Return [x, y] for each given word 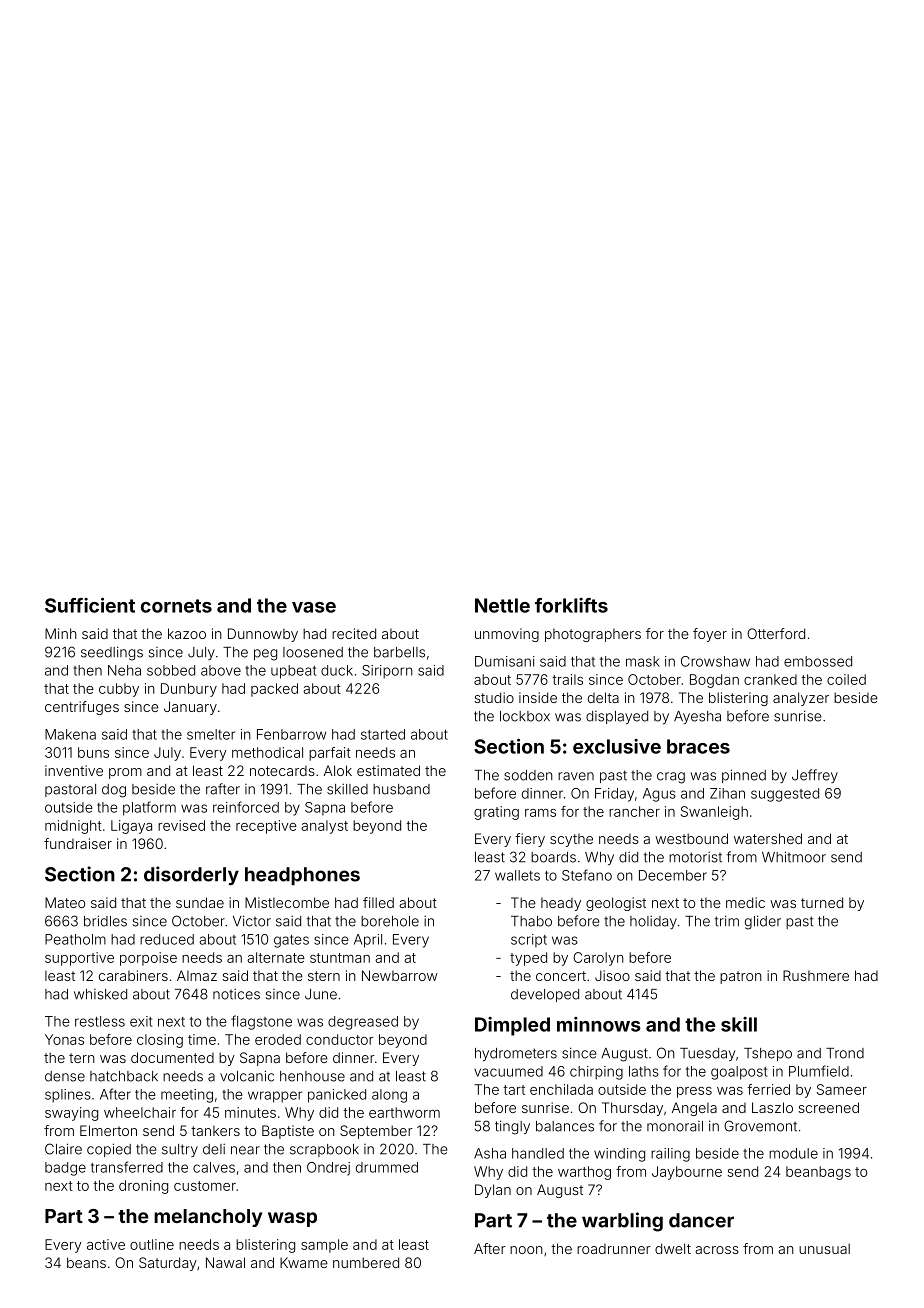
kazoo [187, 633]
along [389, 1096]
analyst [324, 827]
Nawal [225, 1262]
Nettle [502, 605]
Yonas [64, 1039]
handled [538, 1153]
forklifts [571, 605]
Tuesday [707, 1054]
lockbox [525, 716]
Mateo [65, 902]
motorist [695, 857]
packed [274, 690]
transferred [127, 1167]
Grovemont [760, 1126]
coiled [846, 679]
